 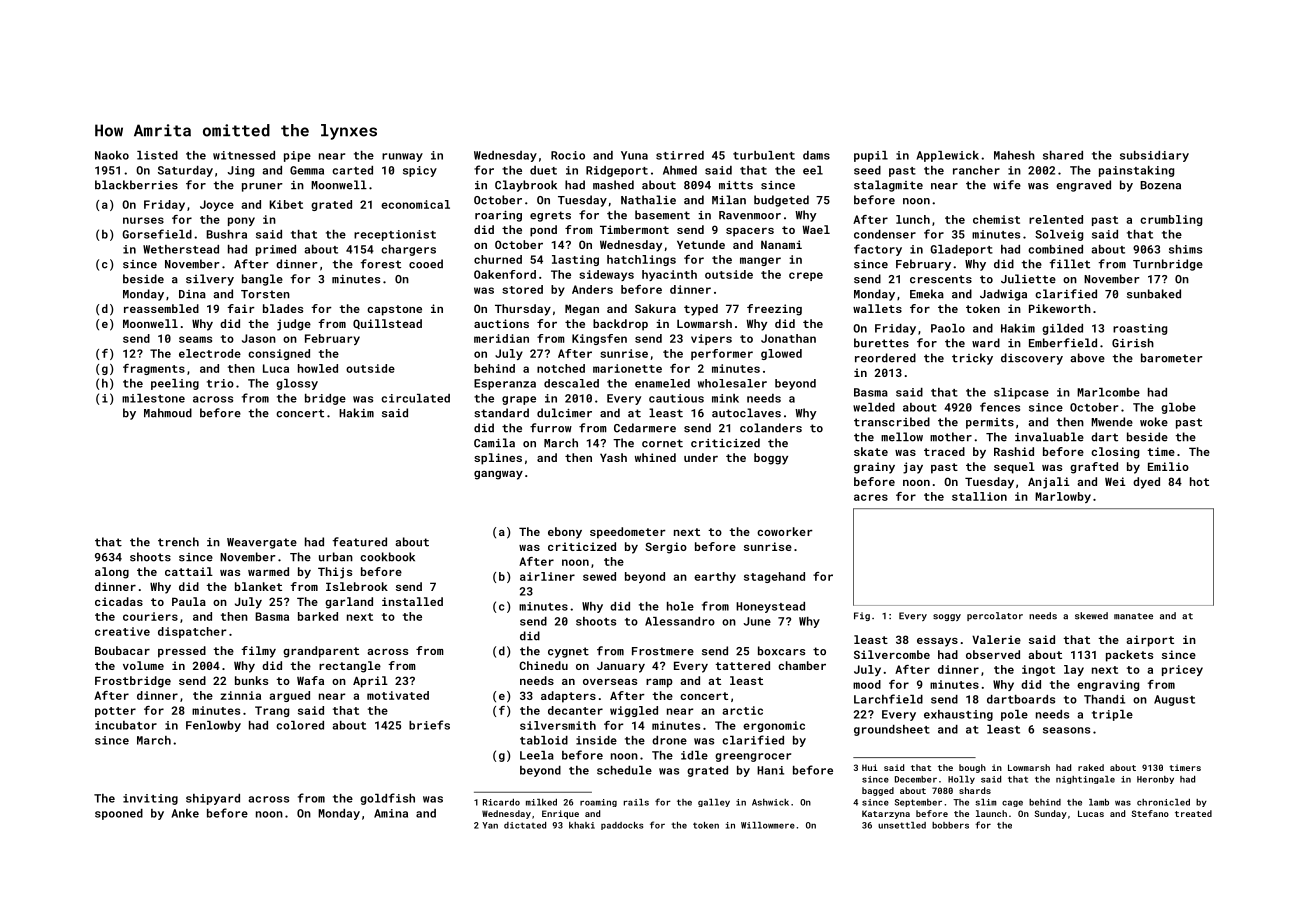 I want to click on roaring, so click(x=498, y=216).
